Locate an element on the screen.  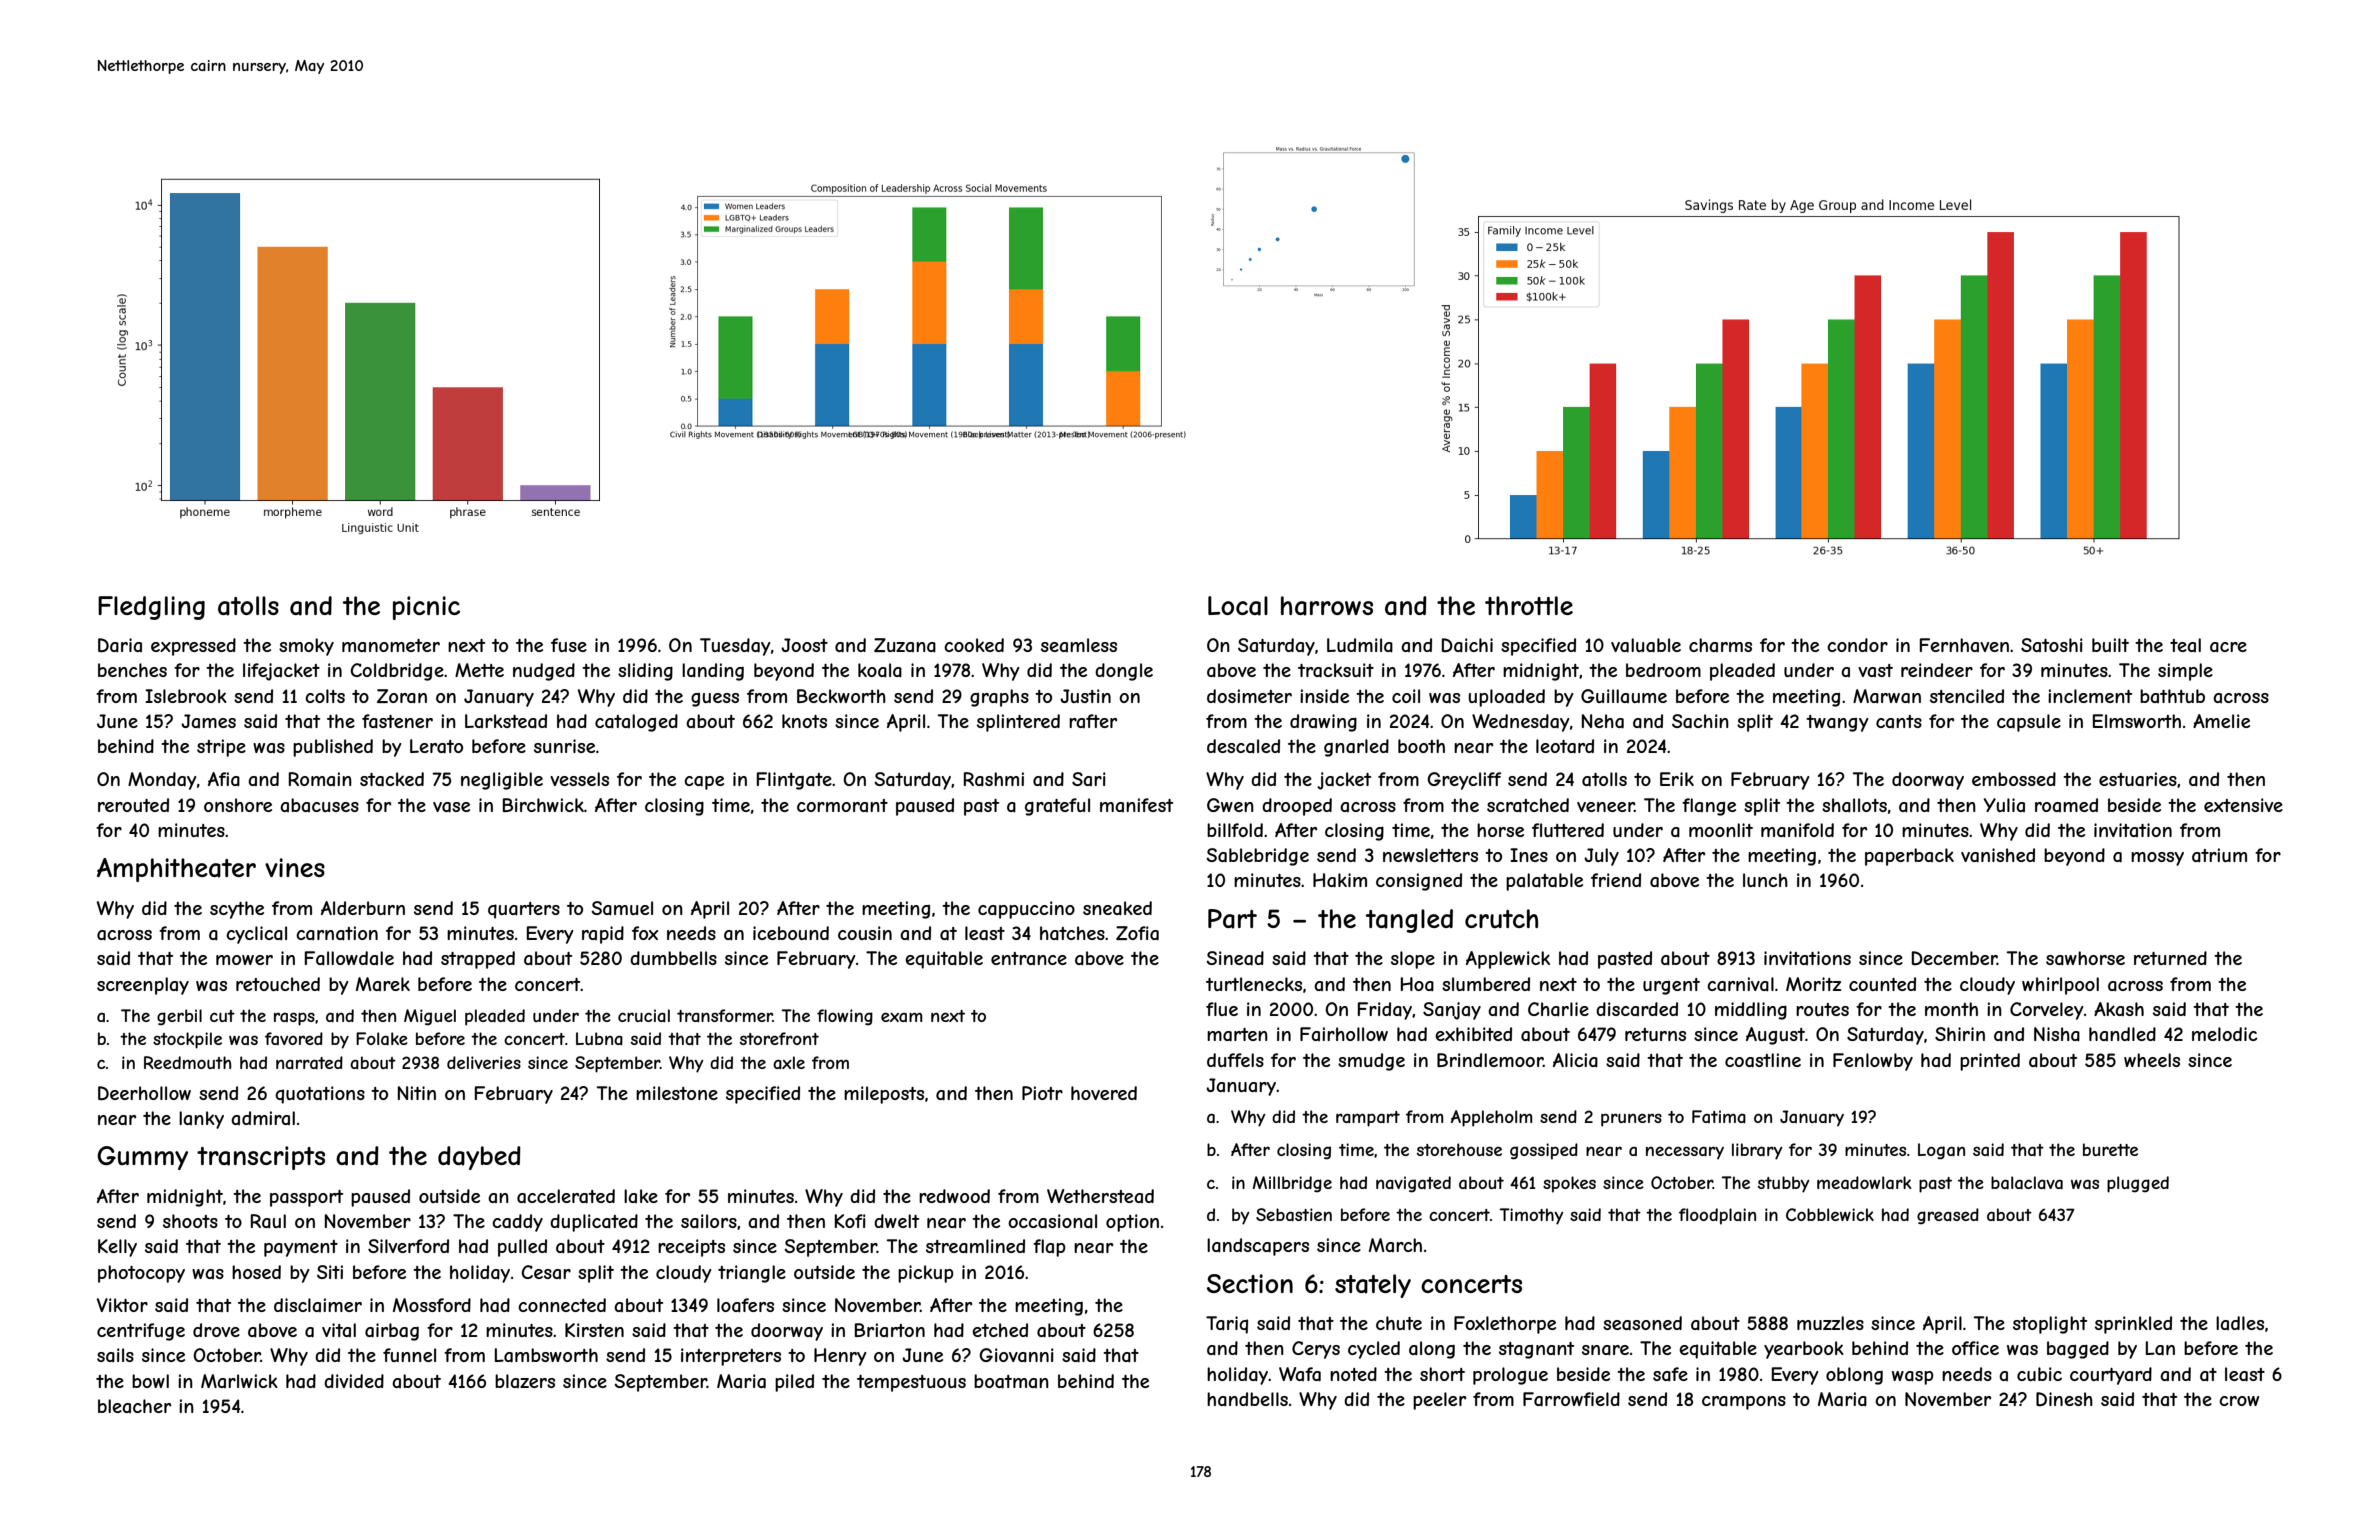
Islebrook is located at coordinates (186, 696).
